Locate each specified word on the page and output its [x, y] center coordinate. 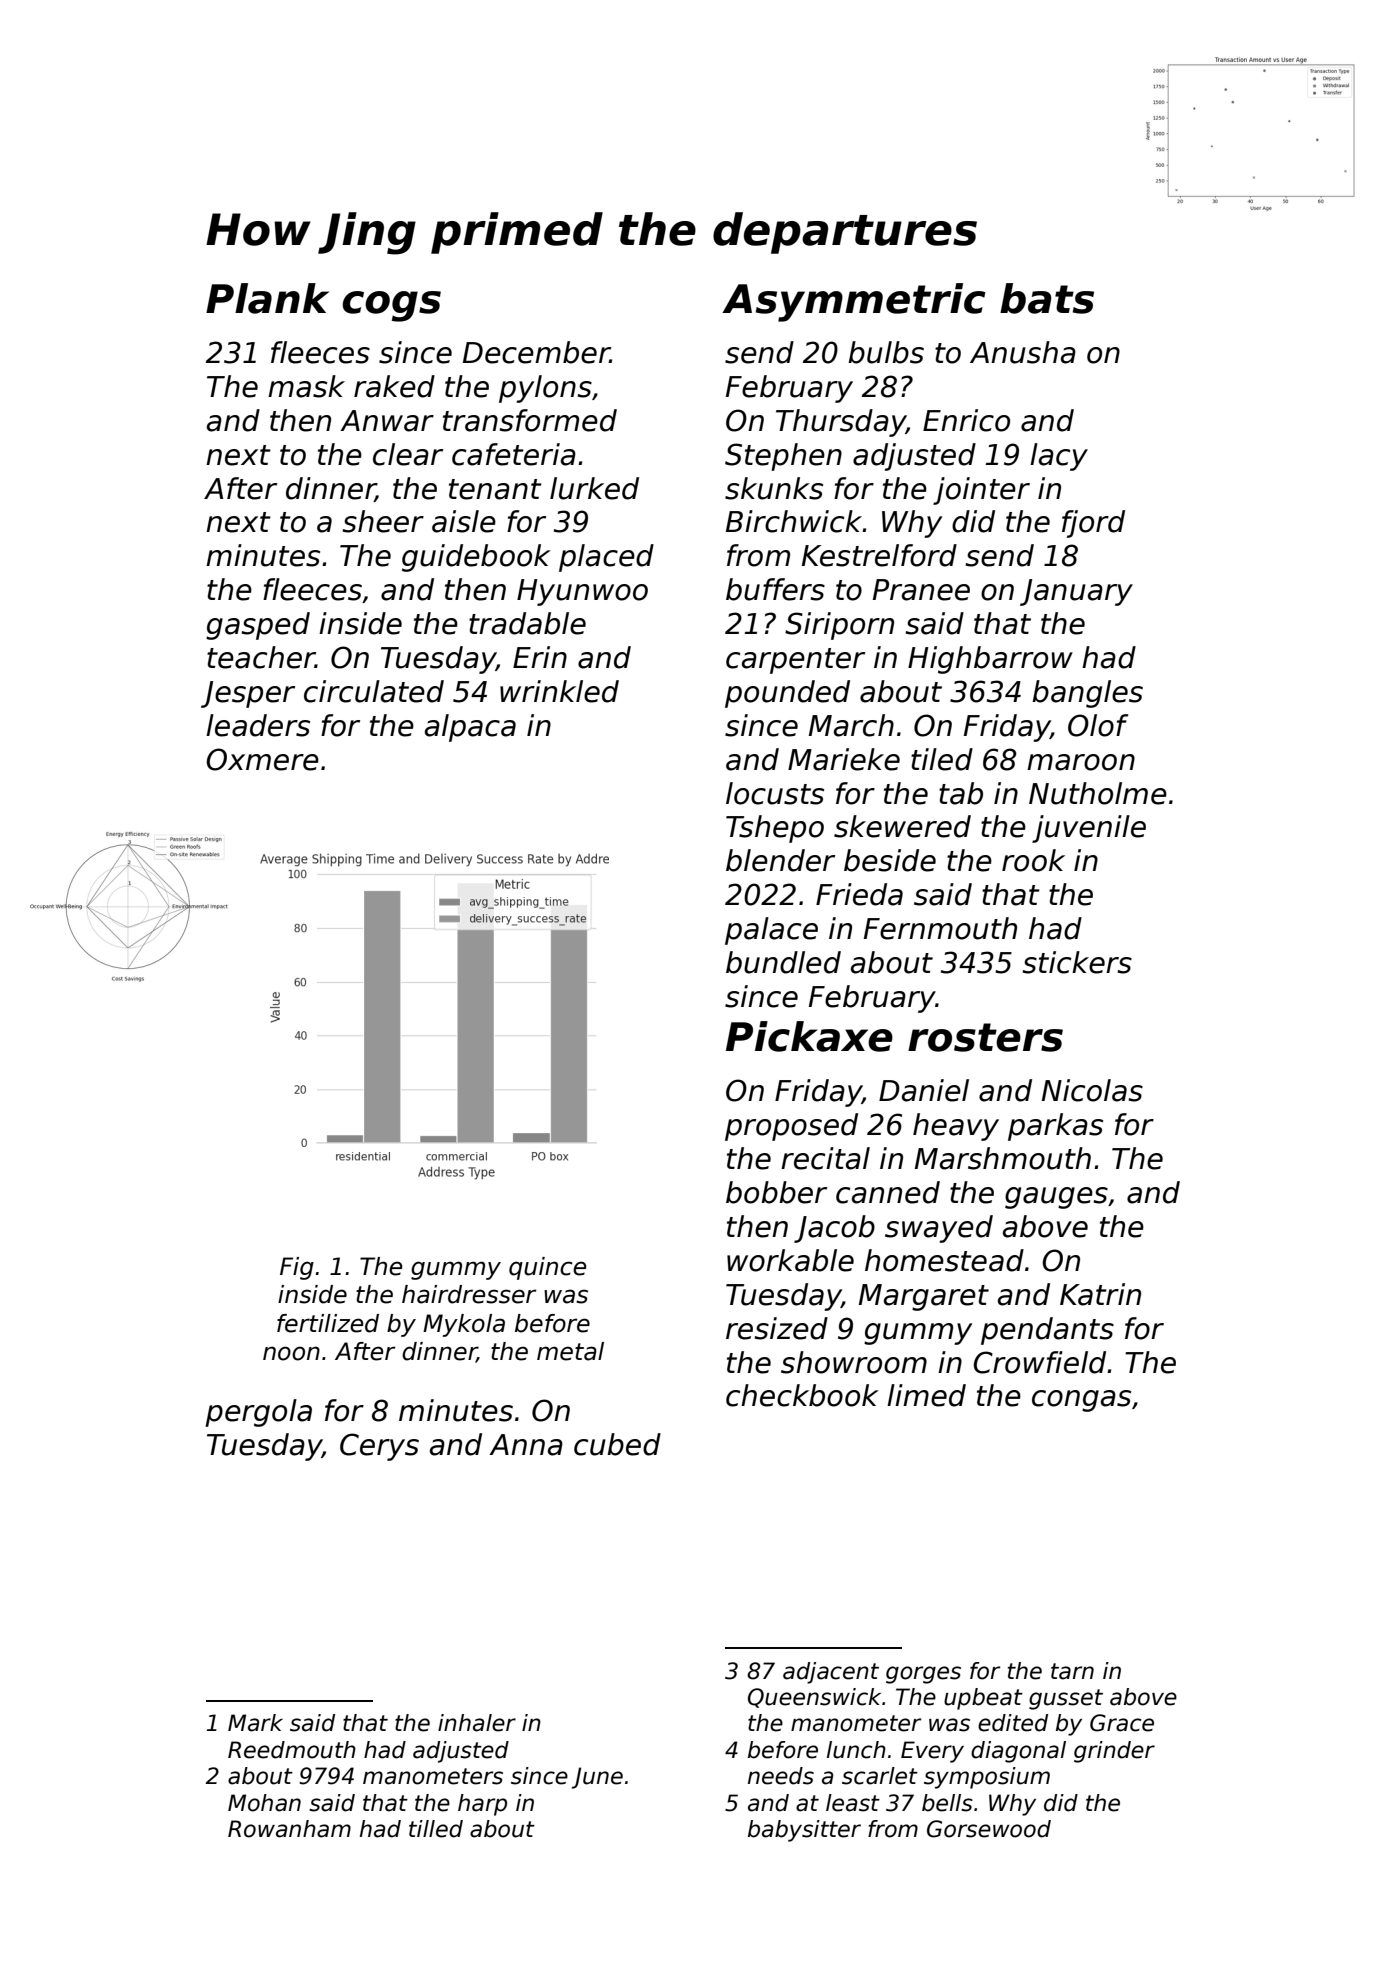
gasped [258, 626]
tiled [942, 759]
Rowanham [289, 1829]
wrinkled [559, 691]
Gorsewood [989, 1829]
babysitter [804, 1831]
